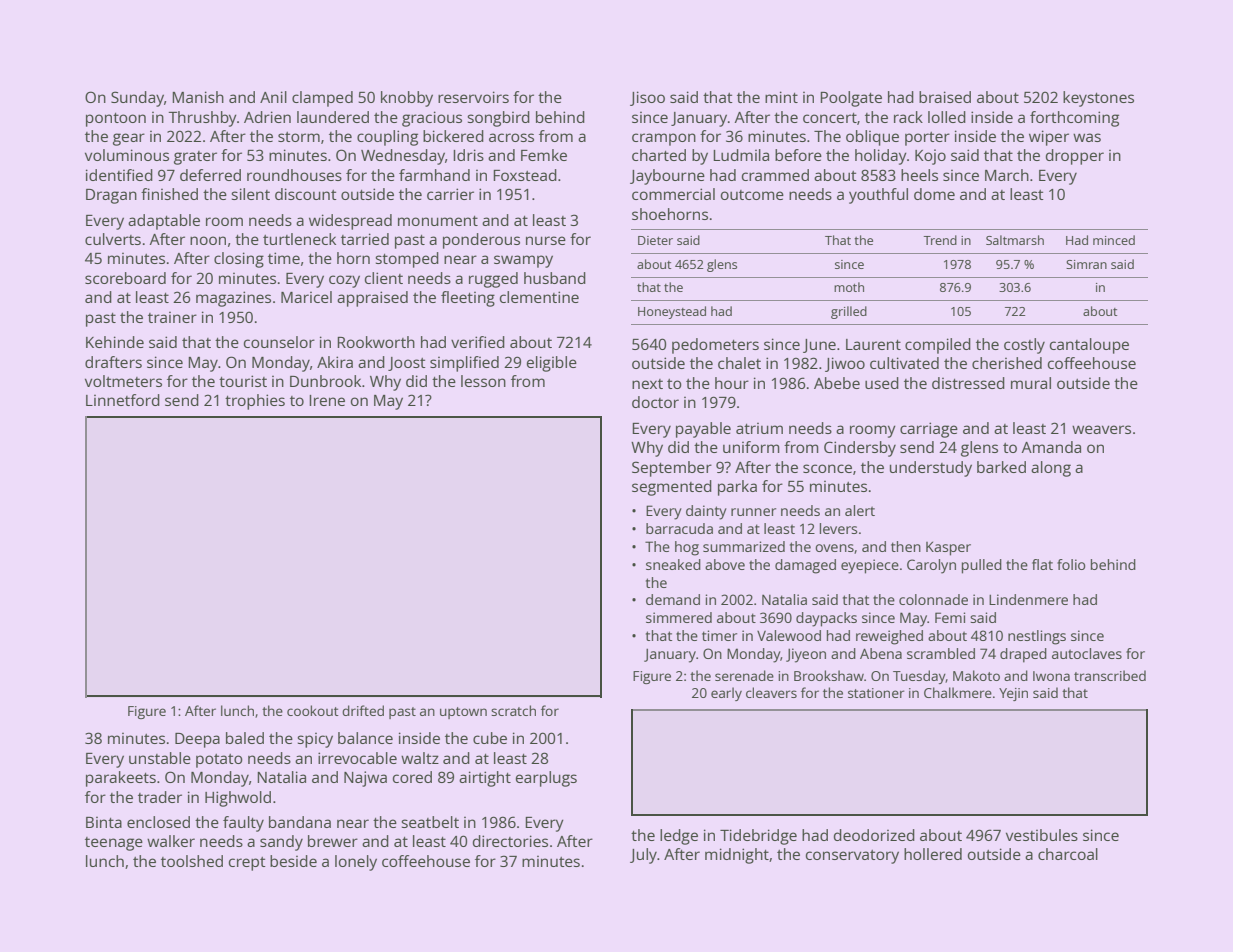 The image size is (1233, 952). What do you see at coordinates (643, 856) in the document?
I see `July` at bounding box center [643, 856].
